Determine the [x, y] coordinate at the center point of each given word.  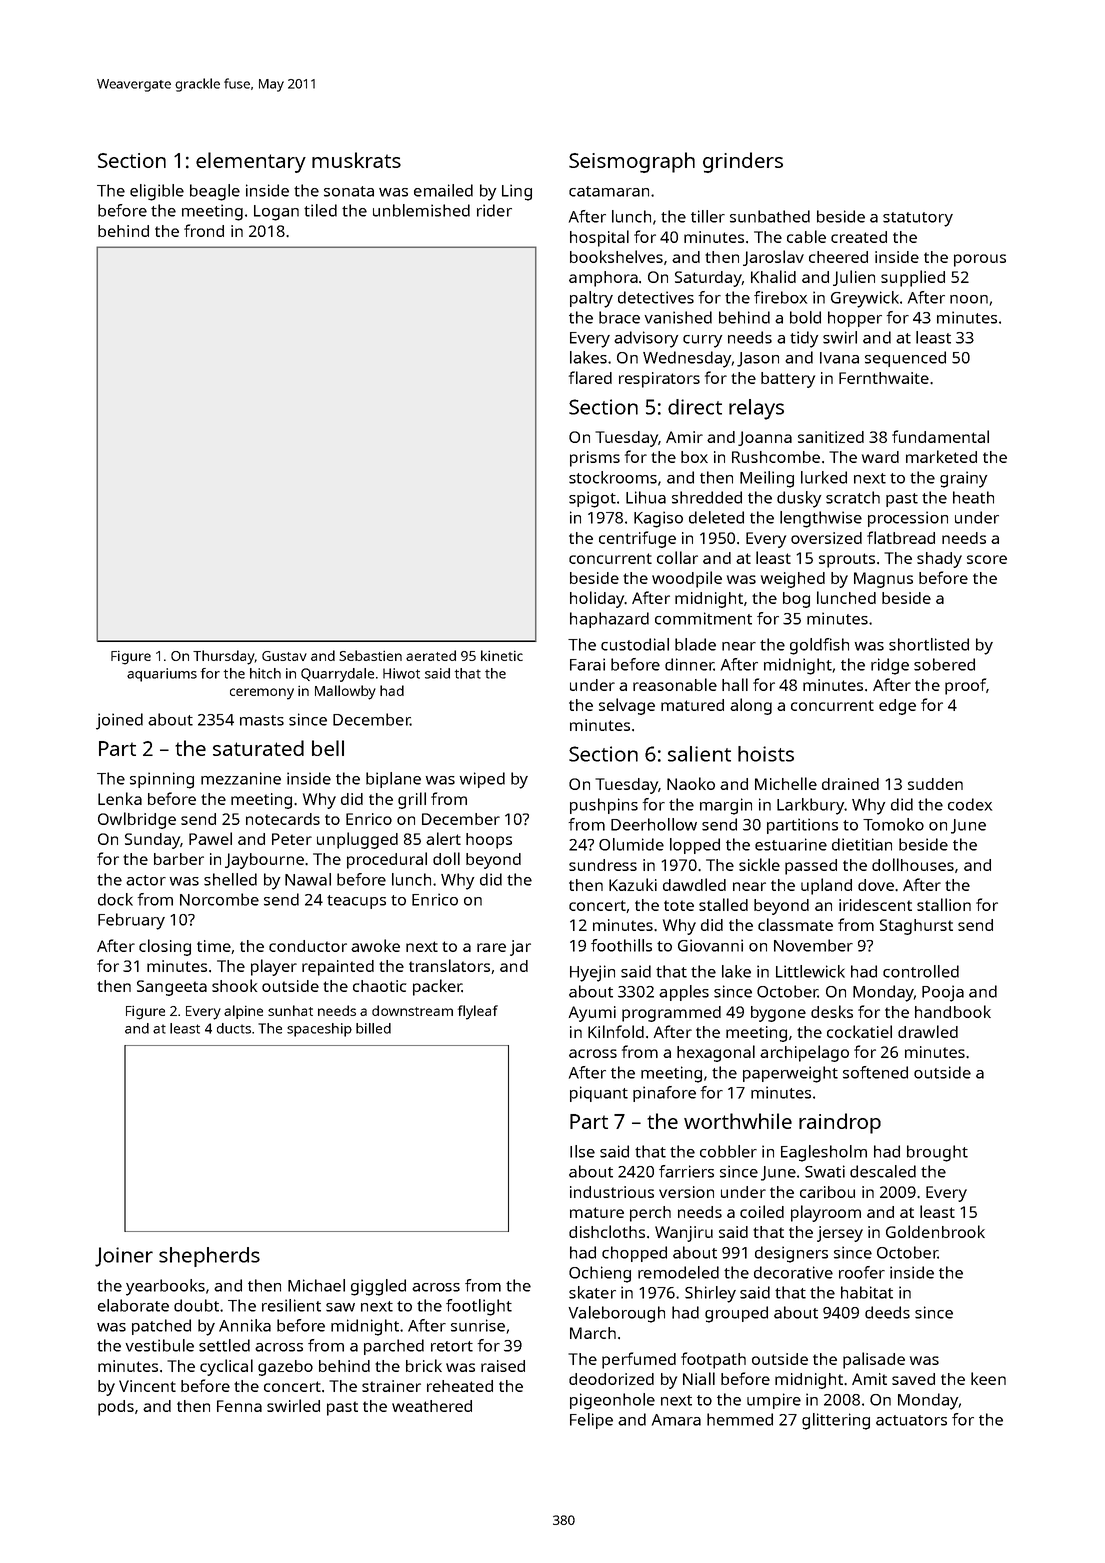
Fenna [239, 1406]
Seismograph [632, 162]
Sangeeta [172, 988]
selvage [627, 706]
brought [937, 1153]
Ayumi [592, 1014]
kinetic [502, 655]
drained [850, 784]
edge [897, 707]
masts [262, 720]
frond [204, 230]
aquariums [162, 675]
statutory [918, 219]
